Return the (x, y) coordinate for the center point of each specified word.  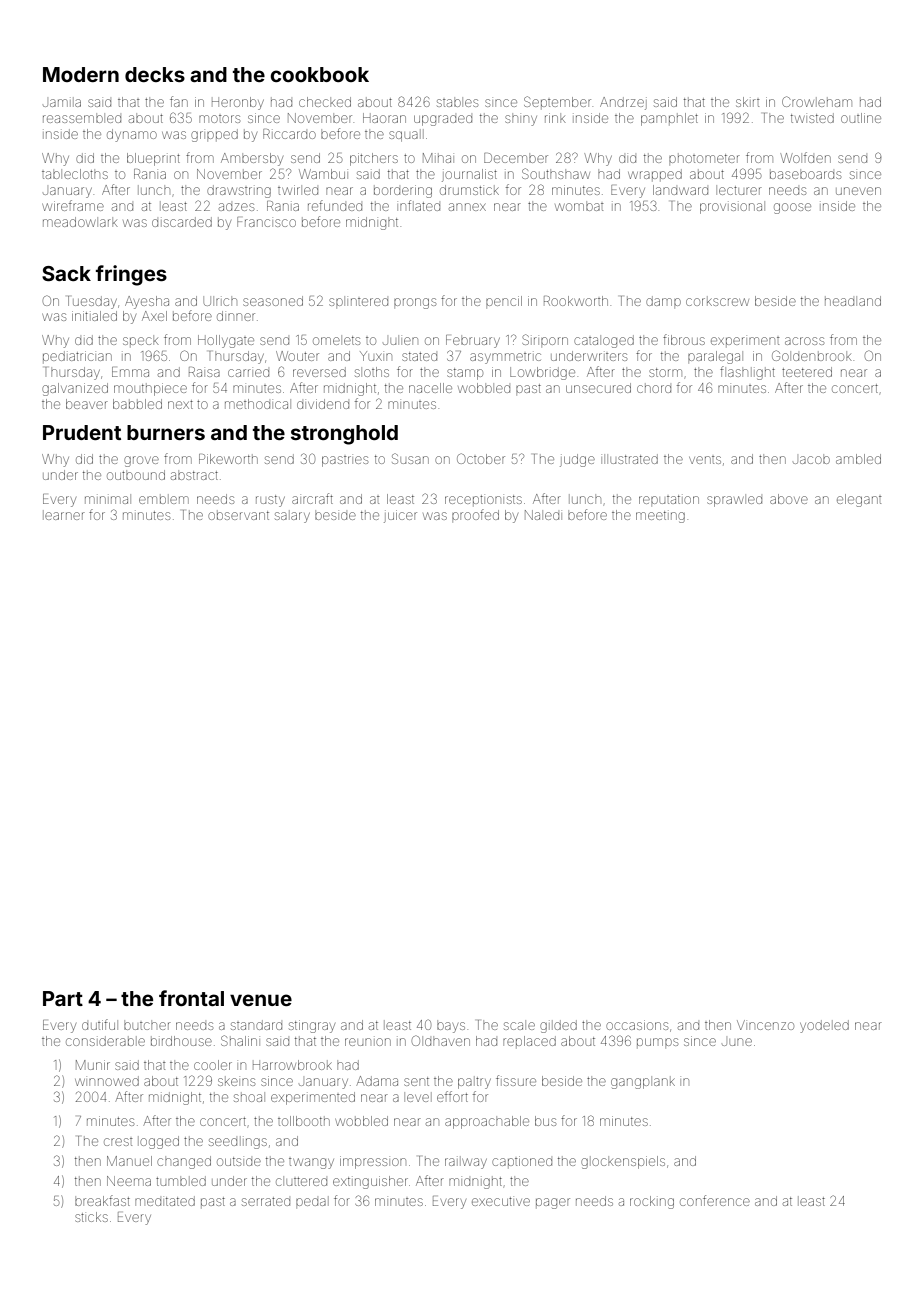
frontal (191, 998)
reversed (319, 372)
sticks (91, 1217)
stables (457, 103)
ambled (858, 459)
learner (65, 516)
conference (715, 1200)
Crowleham (817, 101)
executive (501, 1201)
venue (261, 1000)
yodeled (824, 1026)
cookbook (319, 74)
